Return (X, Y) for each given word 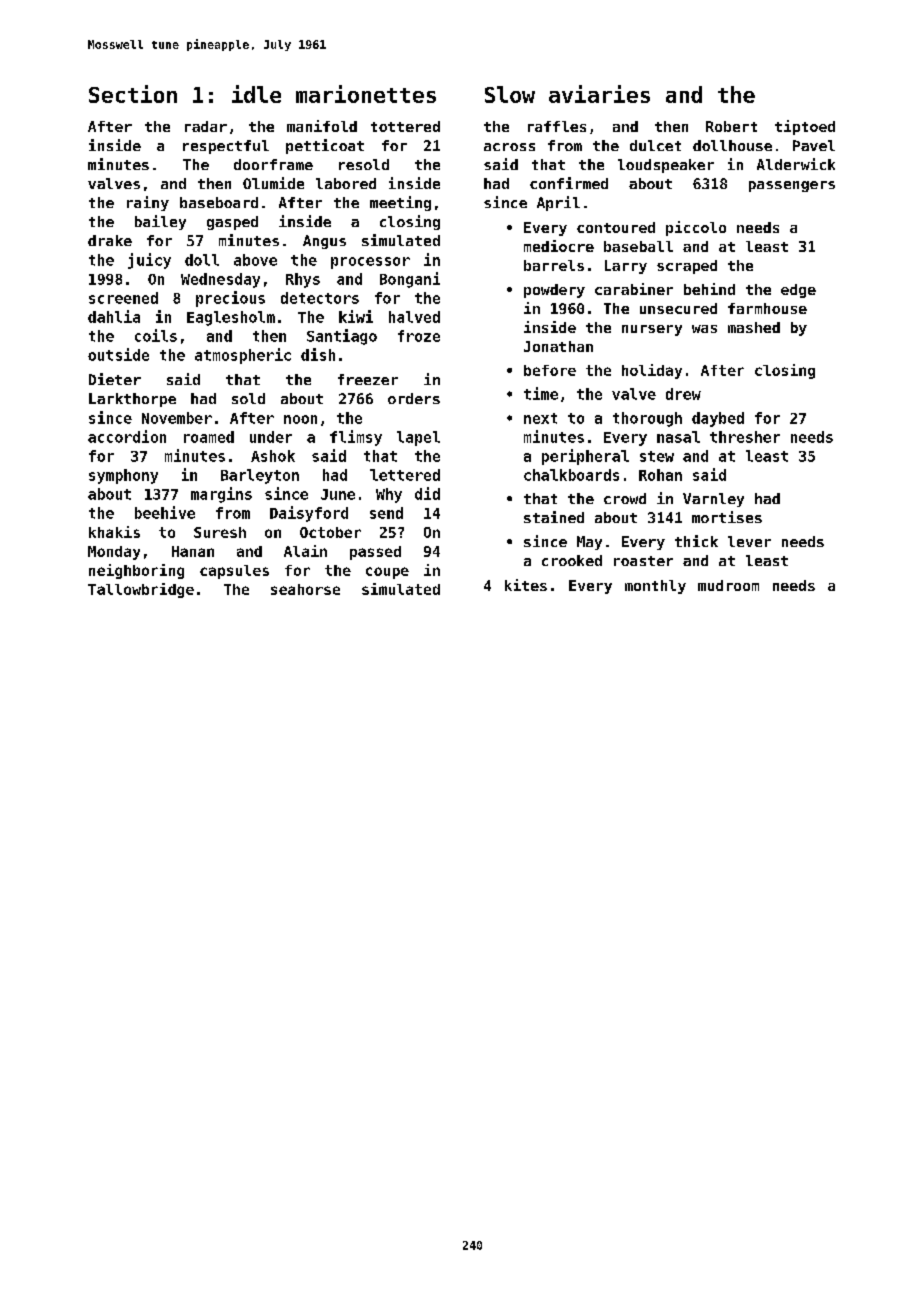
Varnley (713, 500)
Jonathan (558, 346)
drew (683, 394)
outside (118, 354)
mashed (754, 327)
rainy (148, 203)
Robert (731, 126)
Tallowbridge (141, 590)
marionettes (366, 94)
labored (346, 183)
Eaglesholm (231, 318)
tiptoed (805, 127)
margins (221, 495)
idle (256, 94)
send (386, 513)
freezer (368, 379)
